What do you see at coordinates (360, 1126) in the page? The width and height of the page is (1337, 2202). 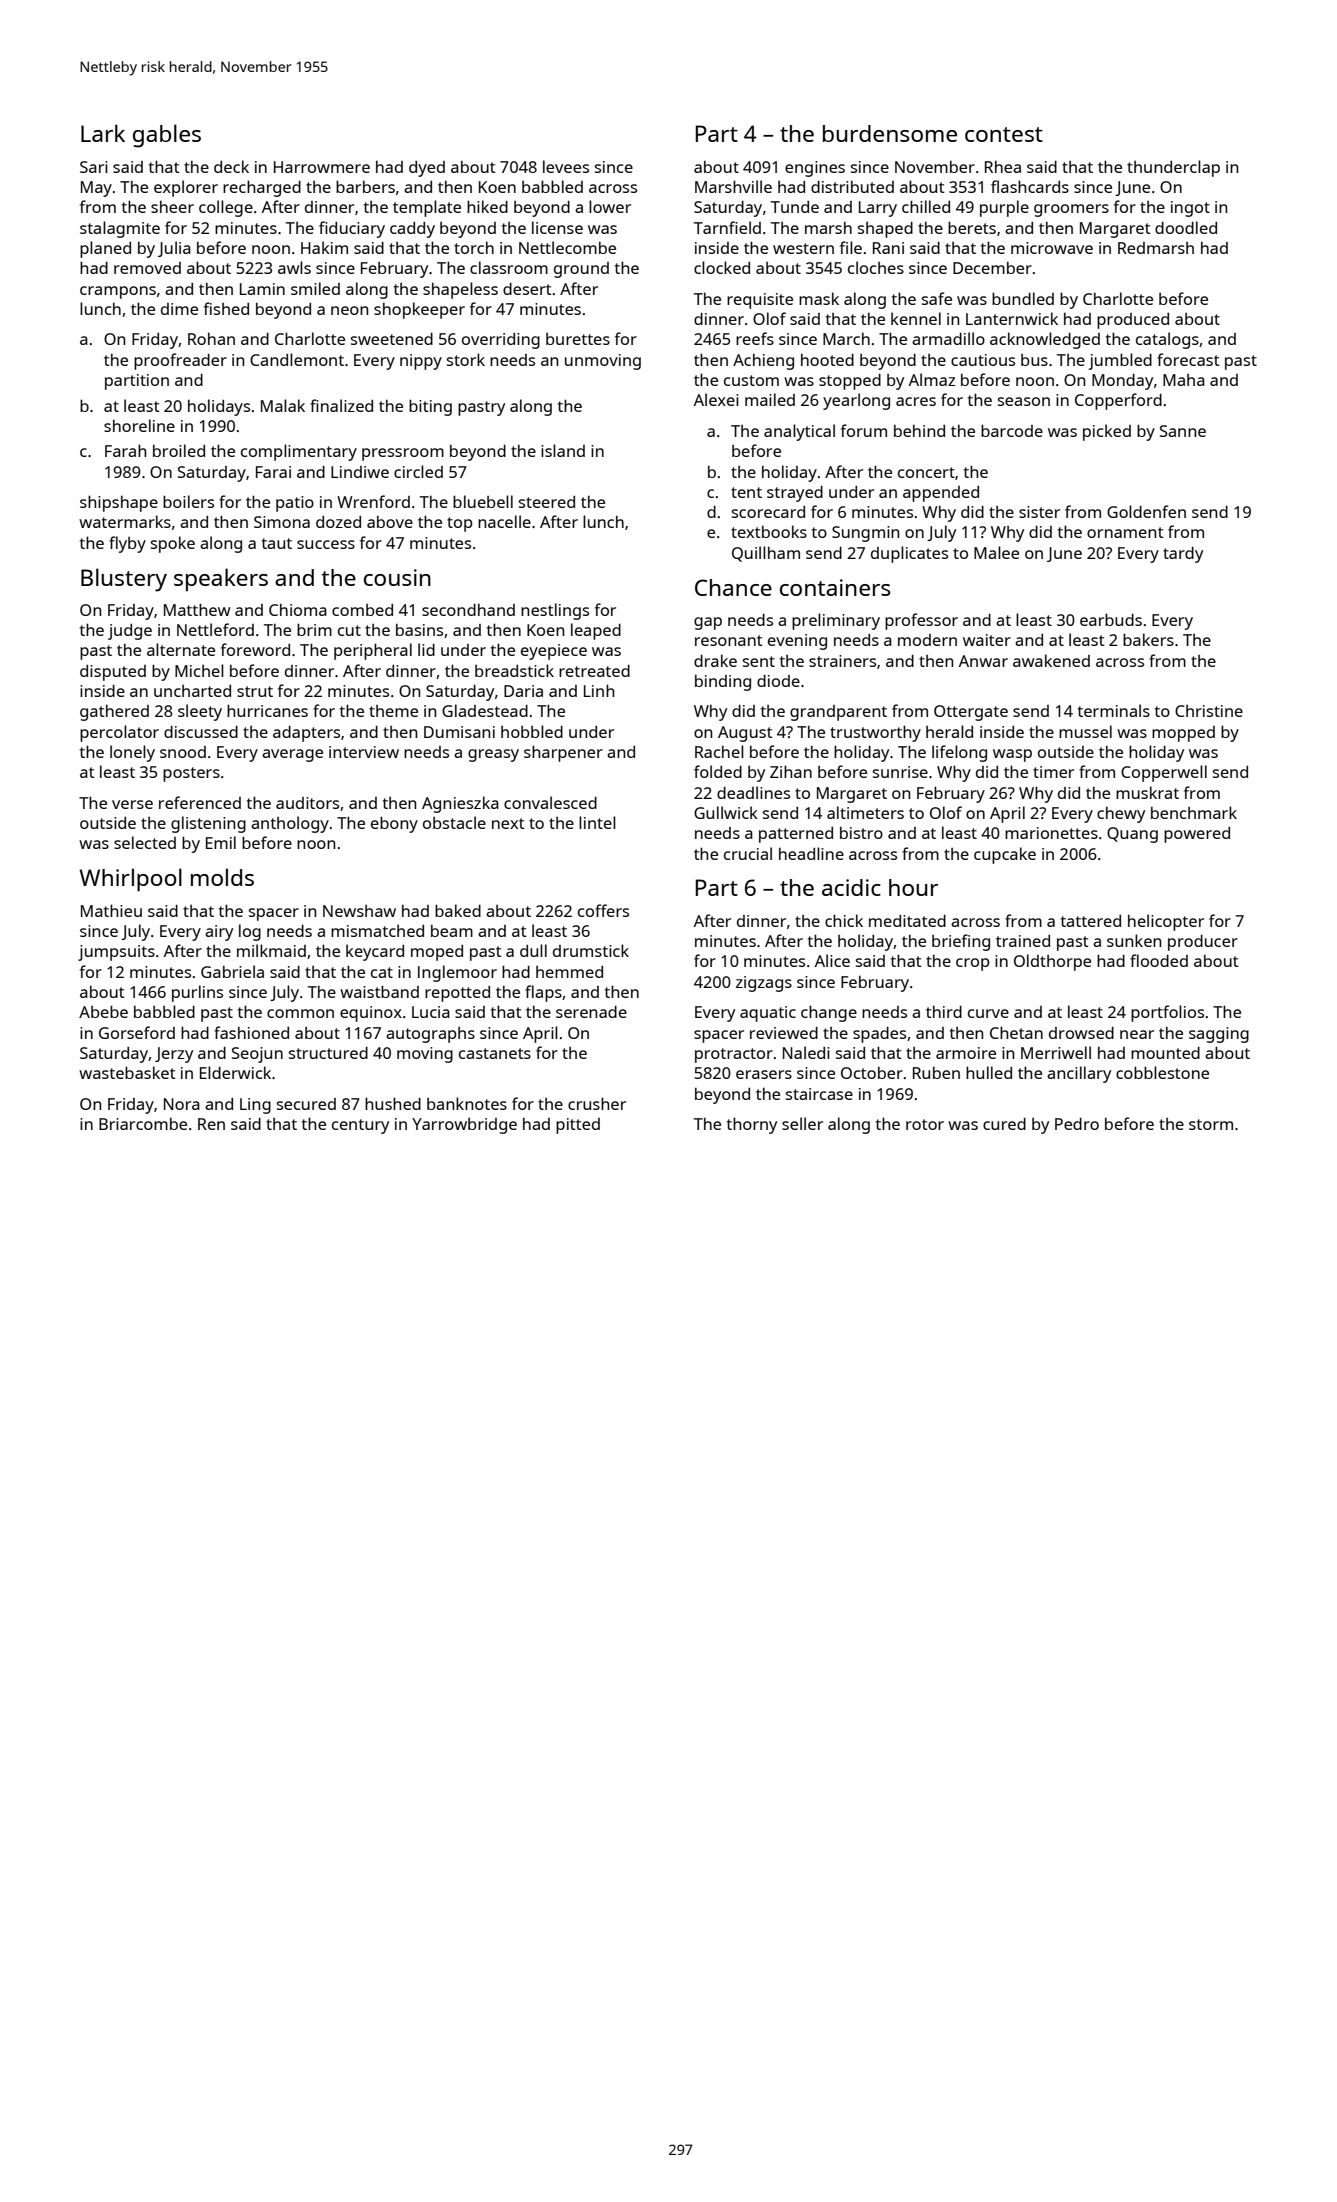 I see `century` at bounding box center [360, 1126].
